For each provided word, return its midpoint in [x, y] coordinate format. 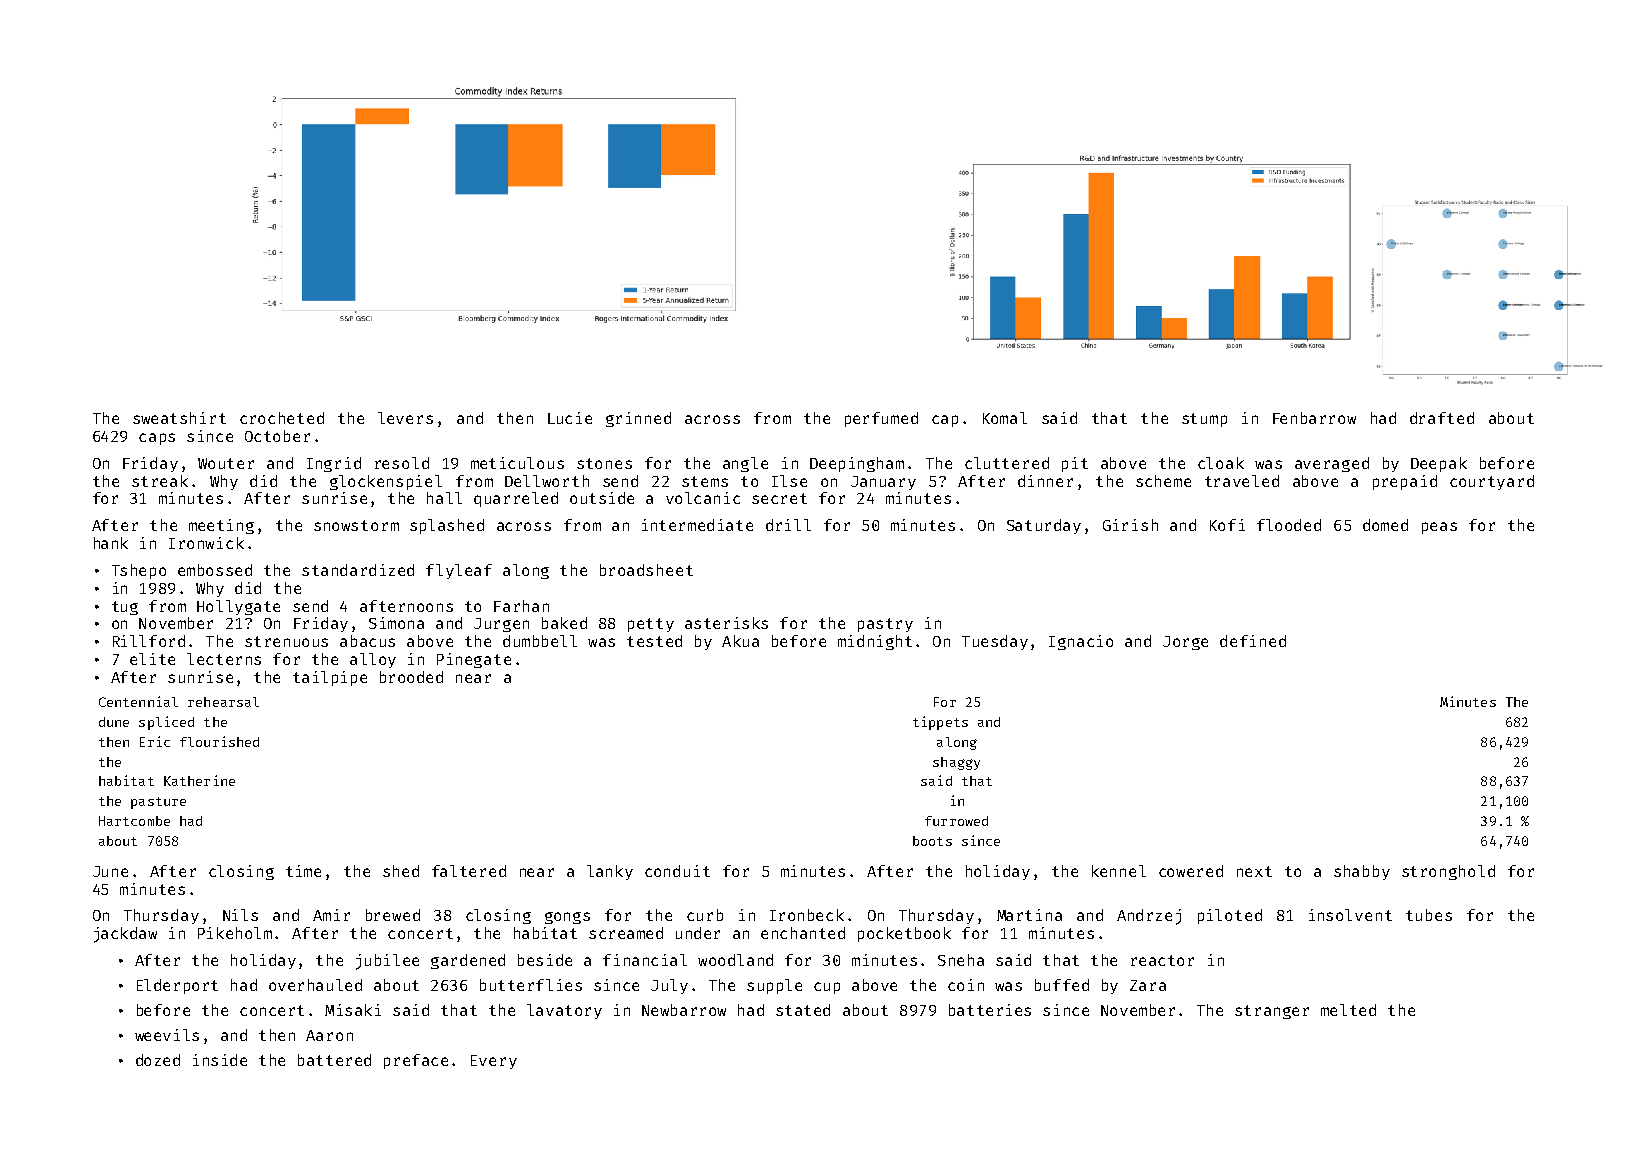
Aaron [329, 1035]
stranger [1272, 1012]
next [1254, 871]
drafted [1442, 418]
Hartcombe [134, 821]
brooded [411, 677]
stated [803, 1010]
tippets [940, 723]
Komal [1005, 418]
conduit [677, 871]
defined [1253, 641]
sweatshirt [179, 418]
